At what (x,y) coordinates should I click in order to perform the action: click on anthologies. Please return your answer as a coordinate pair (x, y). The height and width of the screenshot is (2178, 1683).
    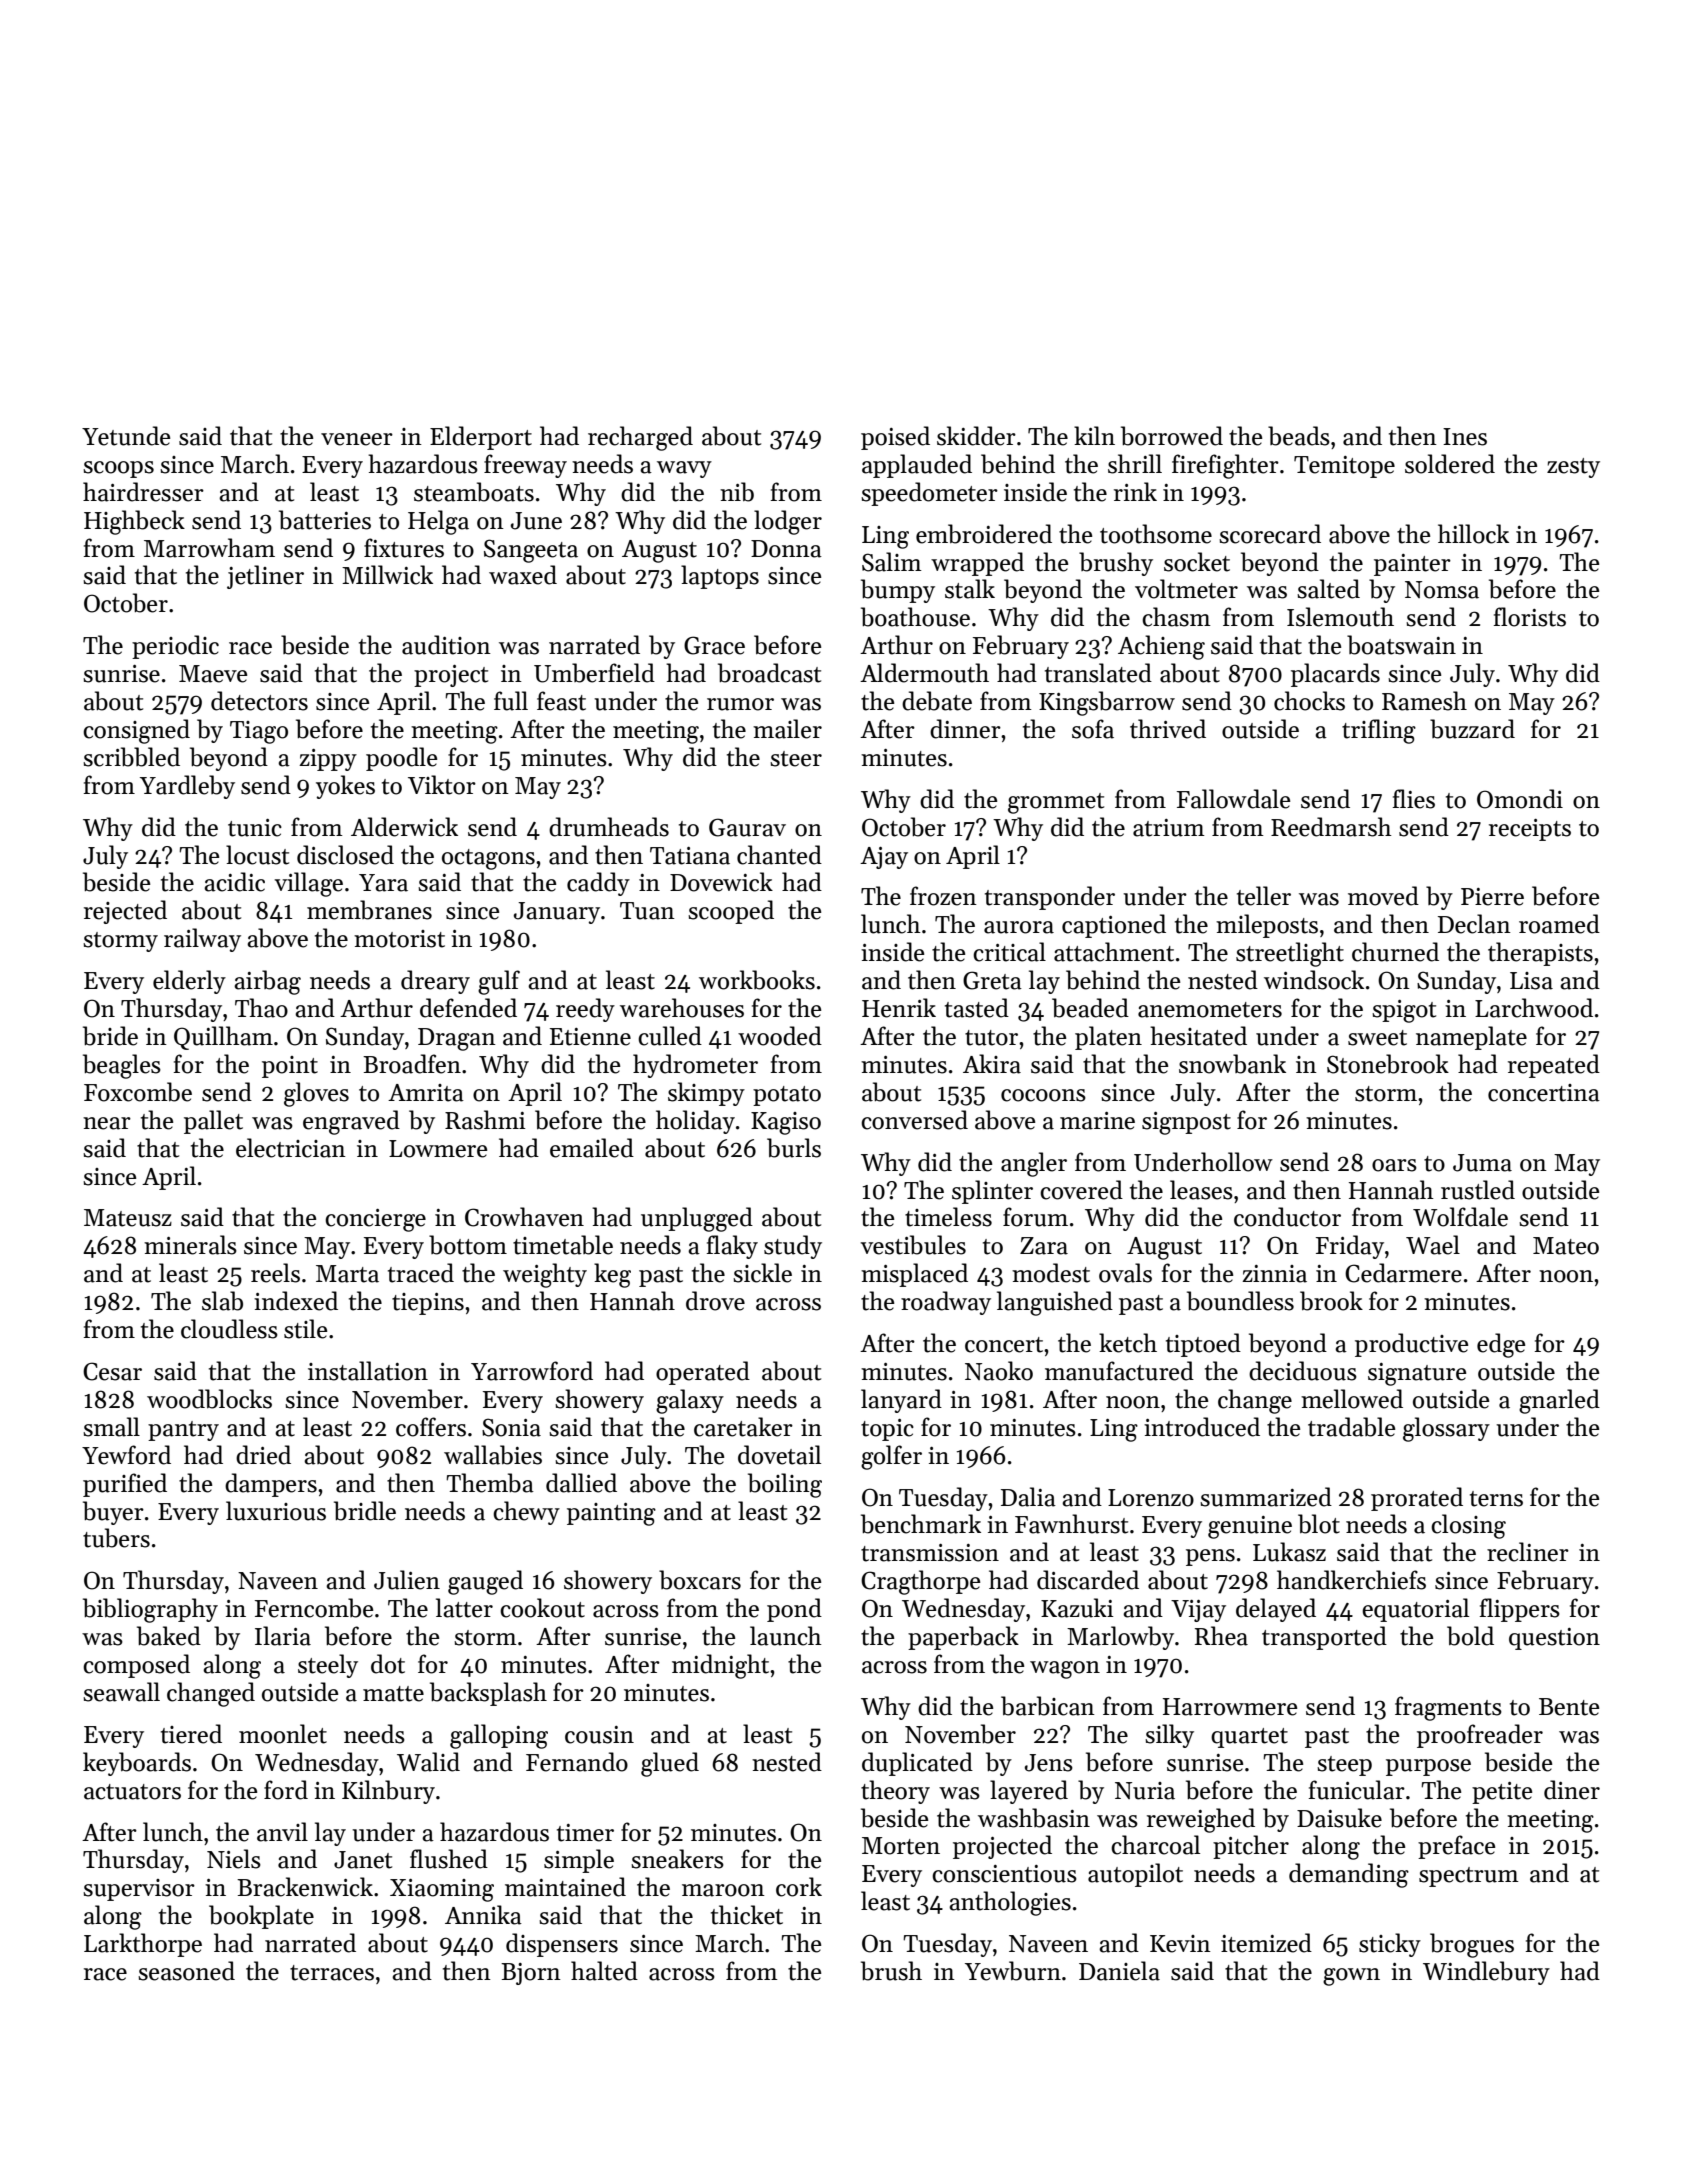
    Looking at the image, I should click on (1010, 1903).
